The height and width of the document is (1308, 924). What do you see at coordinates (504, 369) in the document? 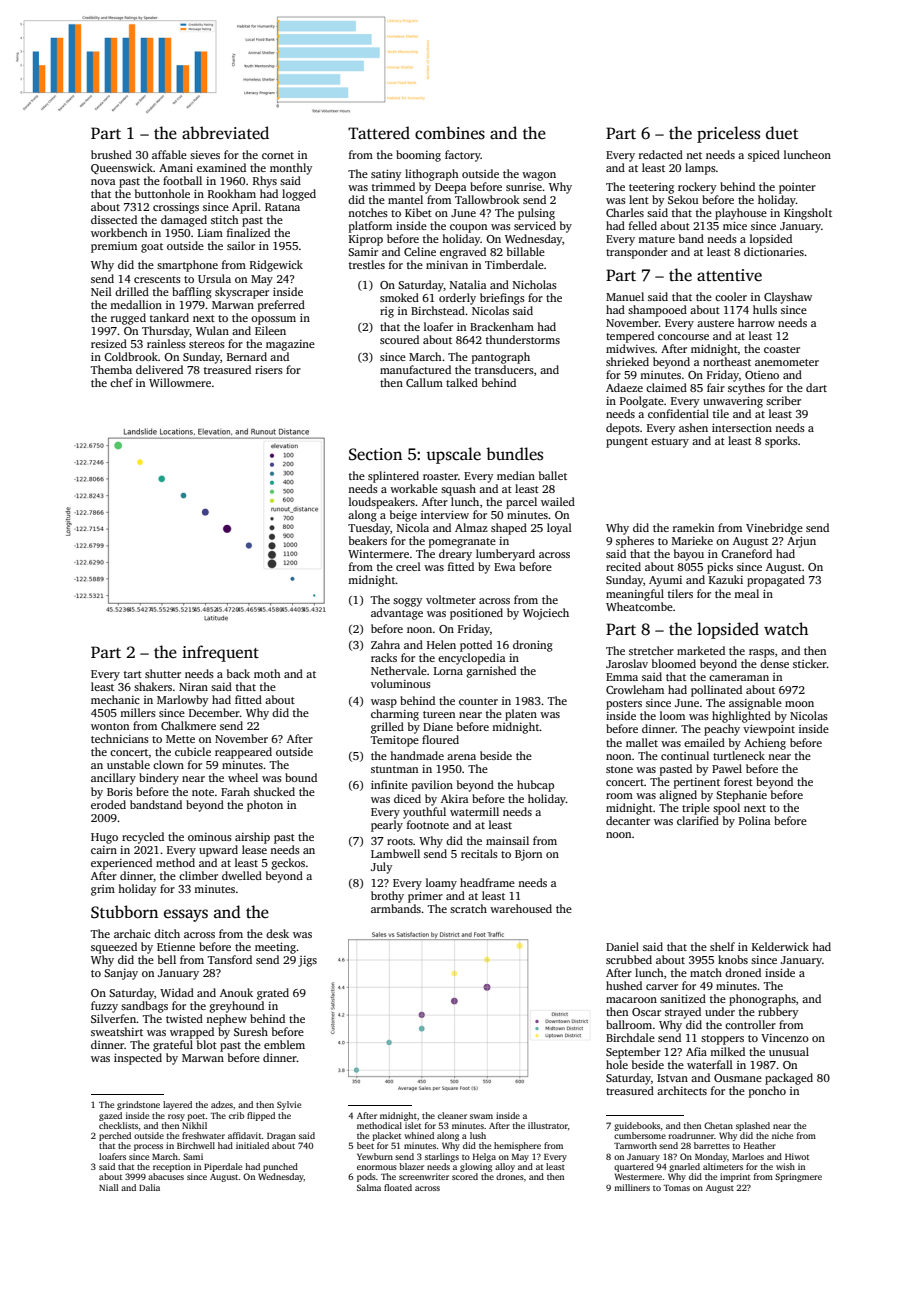
I see `transducers` at bounding box center [504, 369].
